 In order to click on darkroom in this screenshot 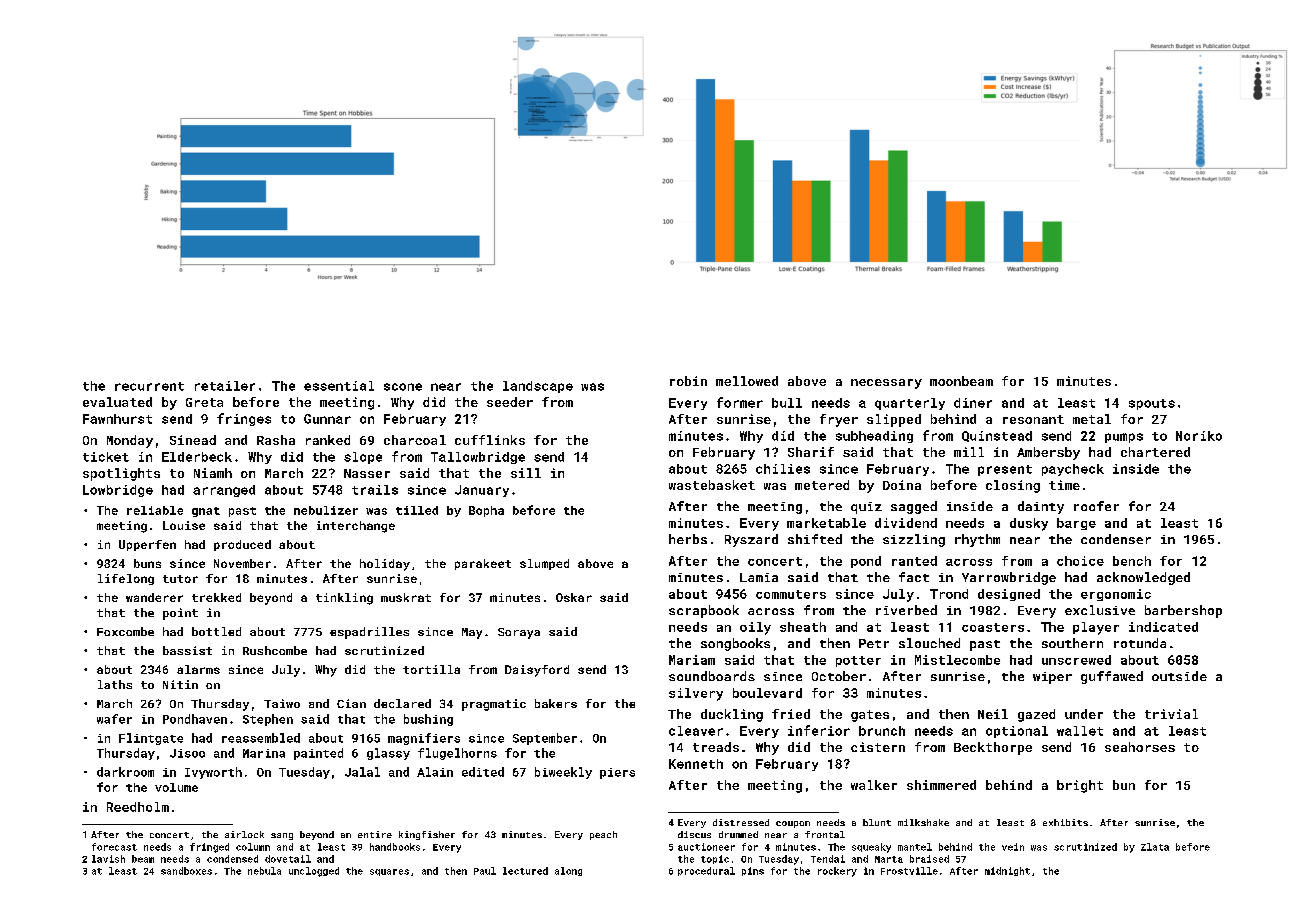, I will do `click(125, 772)`.
